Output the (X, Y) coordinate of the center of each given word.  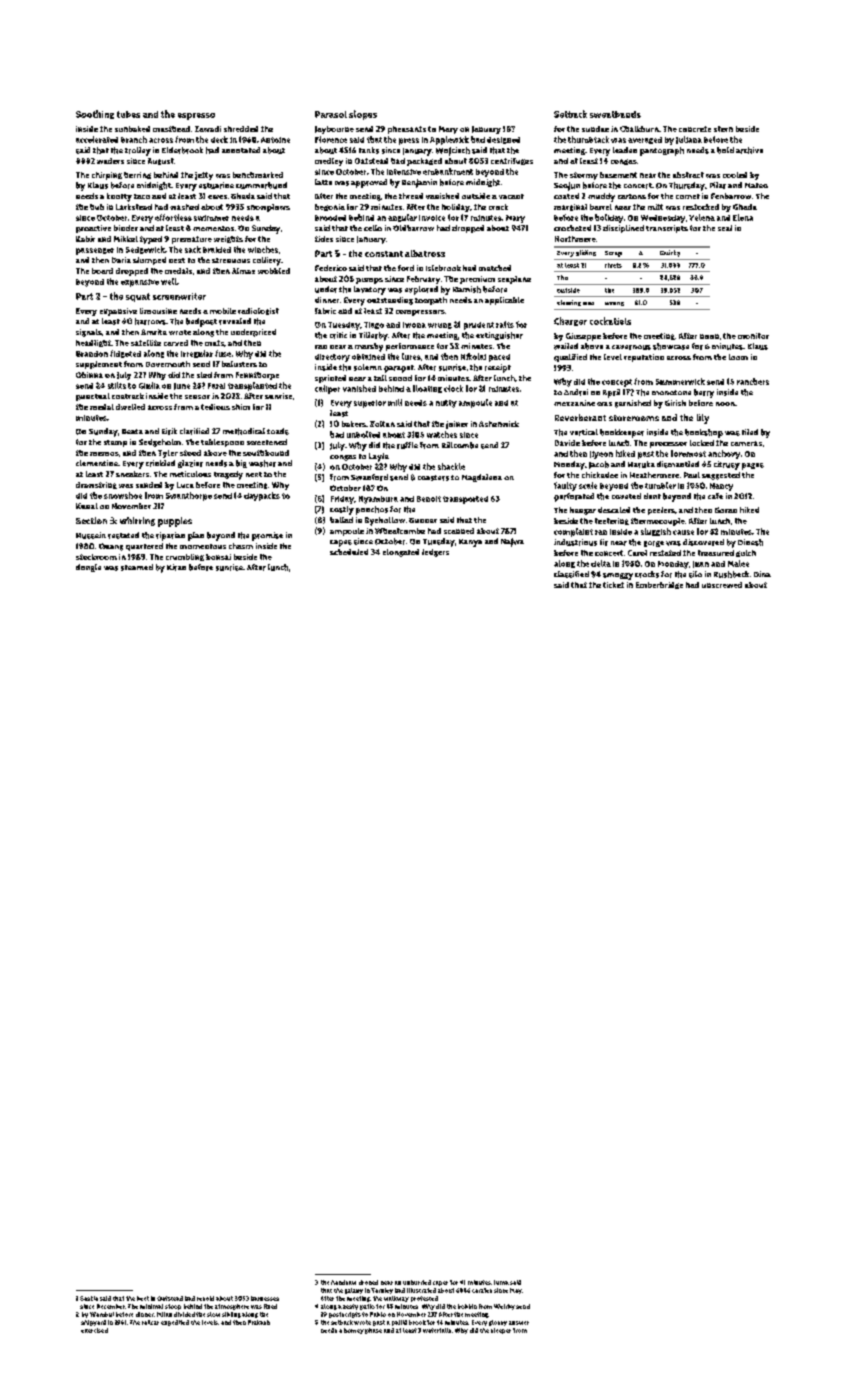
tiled (750, 432)
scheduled (349, 552)
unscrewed (722, 585)
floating (427, 389)
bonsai (218, 557)
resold (205, 1298)
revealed (235, 321)
